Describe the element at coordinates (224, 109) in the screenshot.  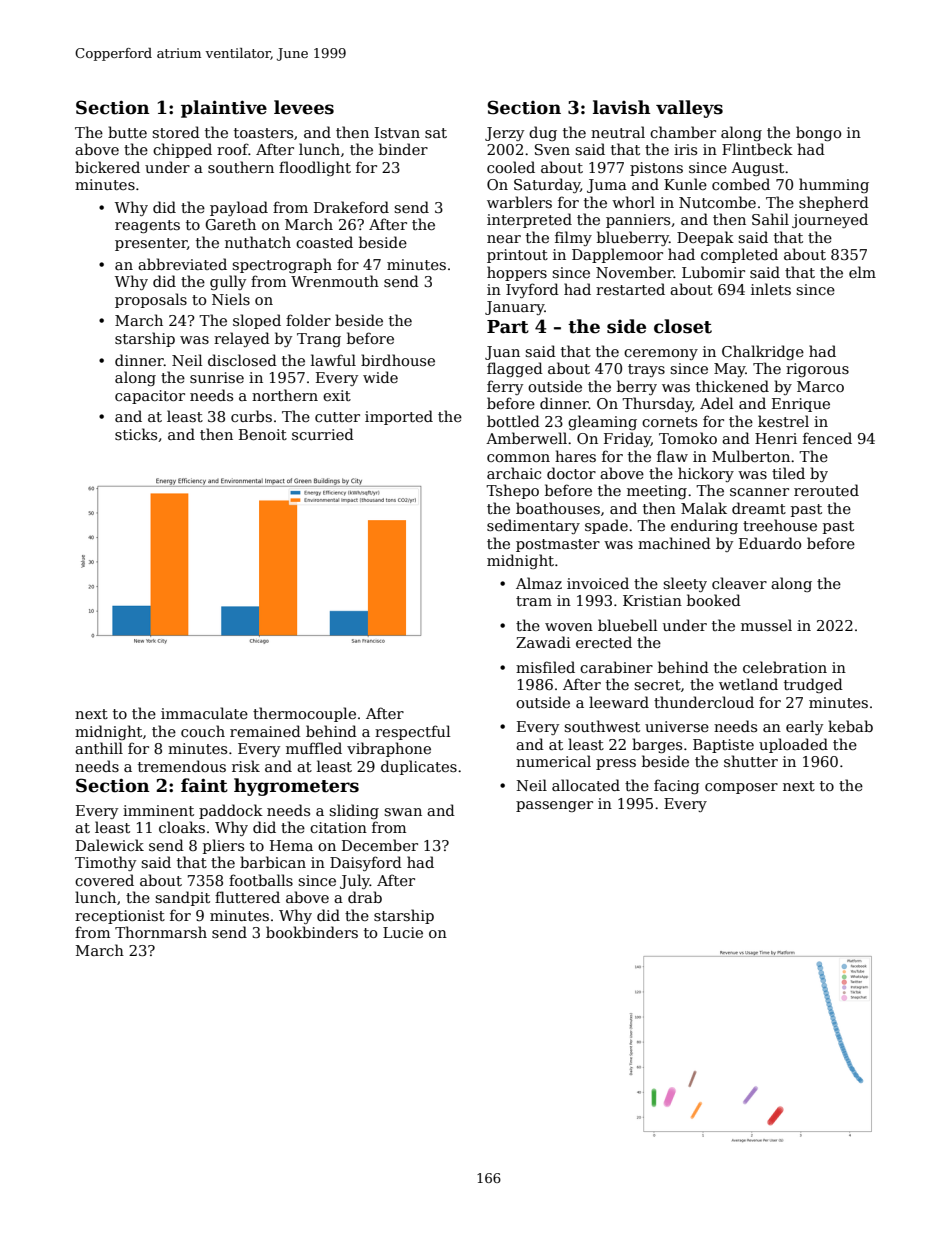
I see `plaintive` at that location.
